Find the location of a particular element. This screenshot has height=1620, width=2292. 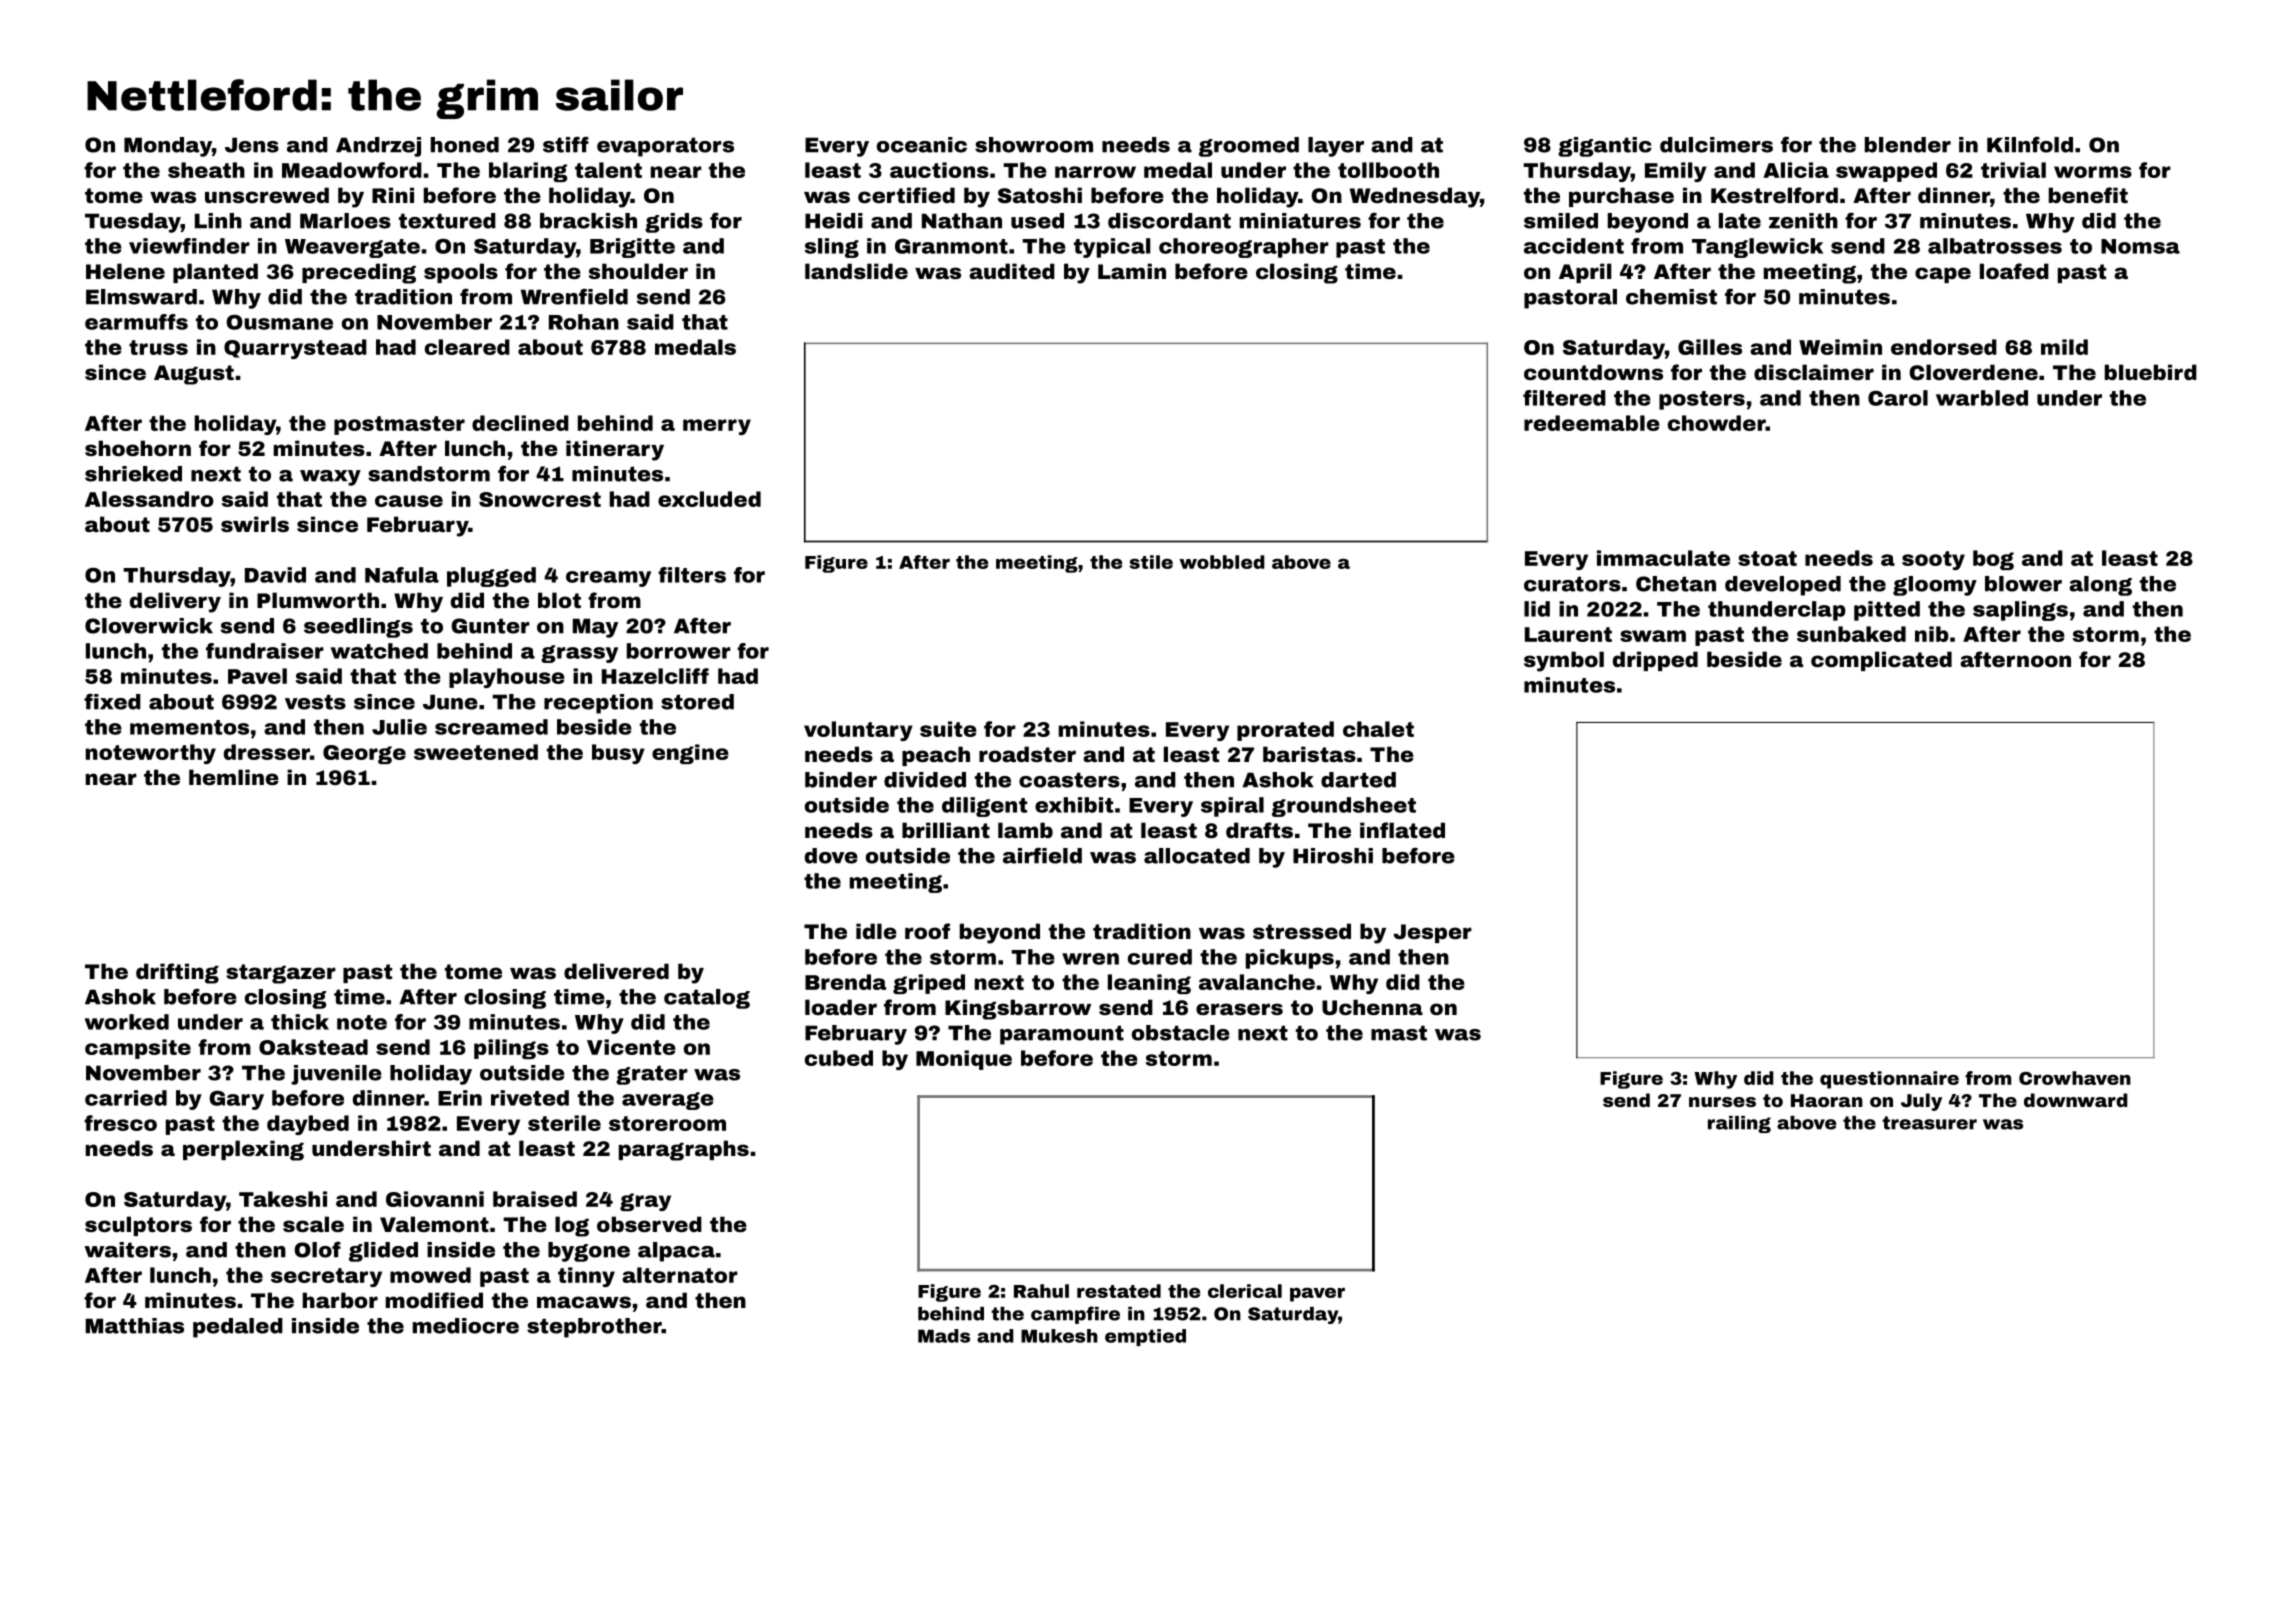

bluebird is located at coordinates (2151, 372).
